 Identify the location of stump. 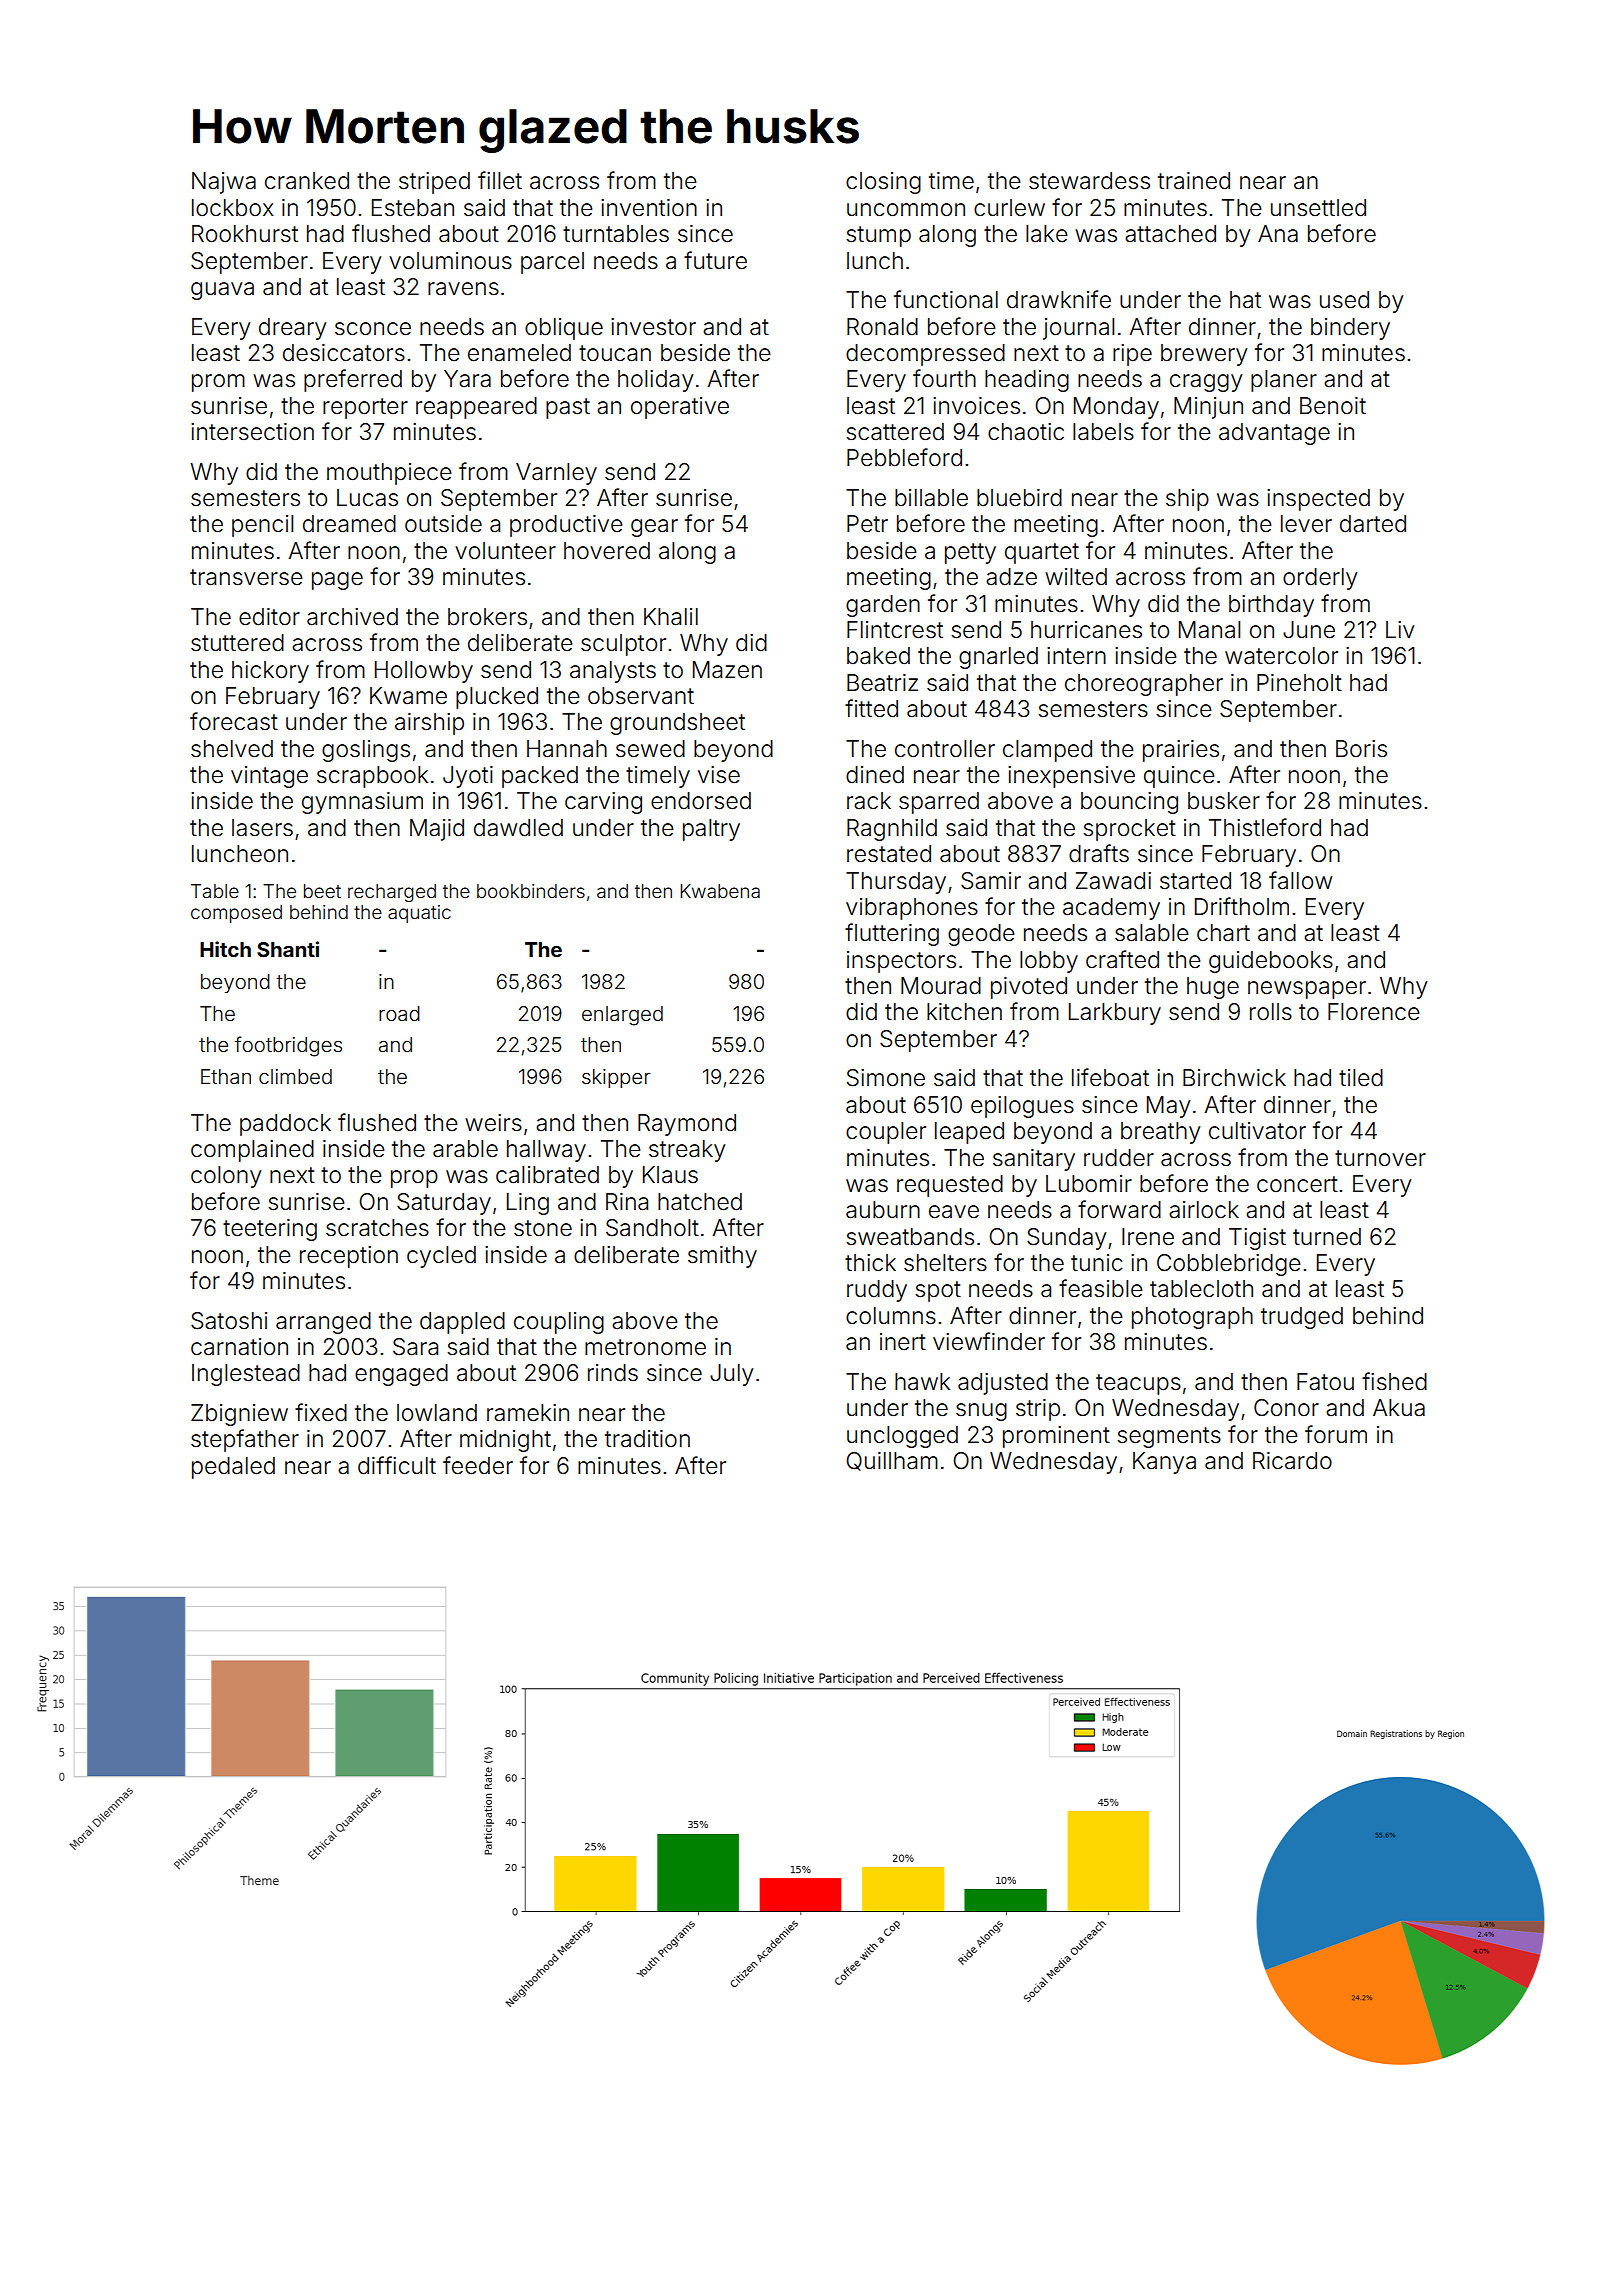
(878, 236).
